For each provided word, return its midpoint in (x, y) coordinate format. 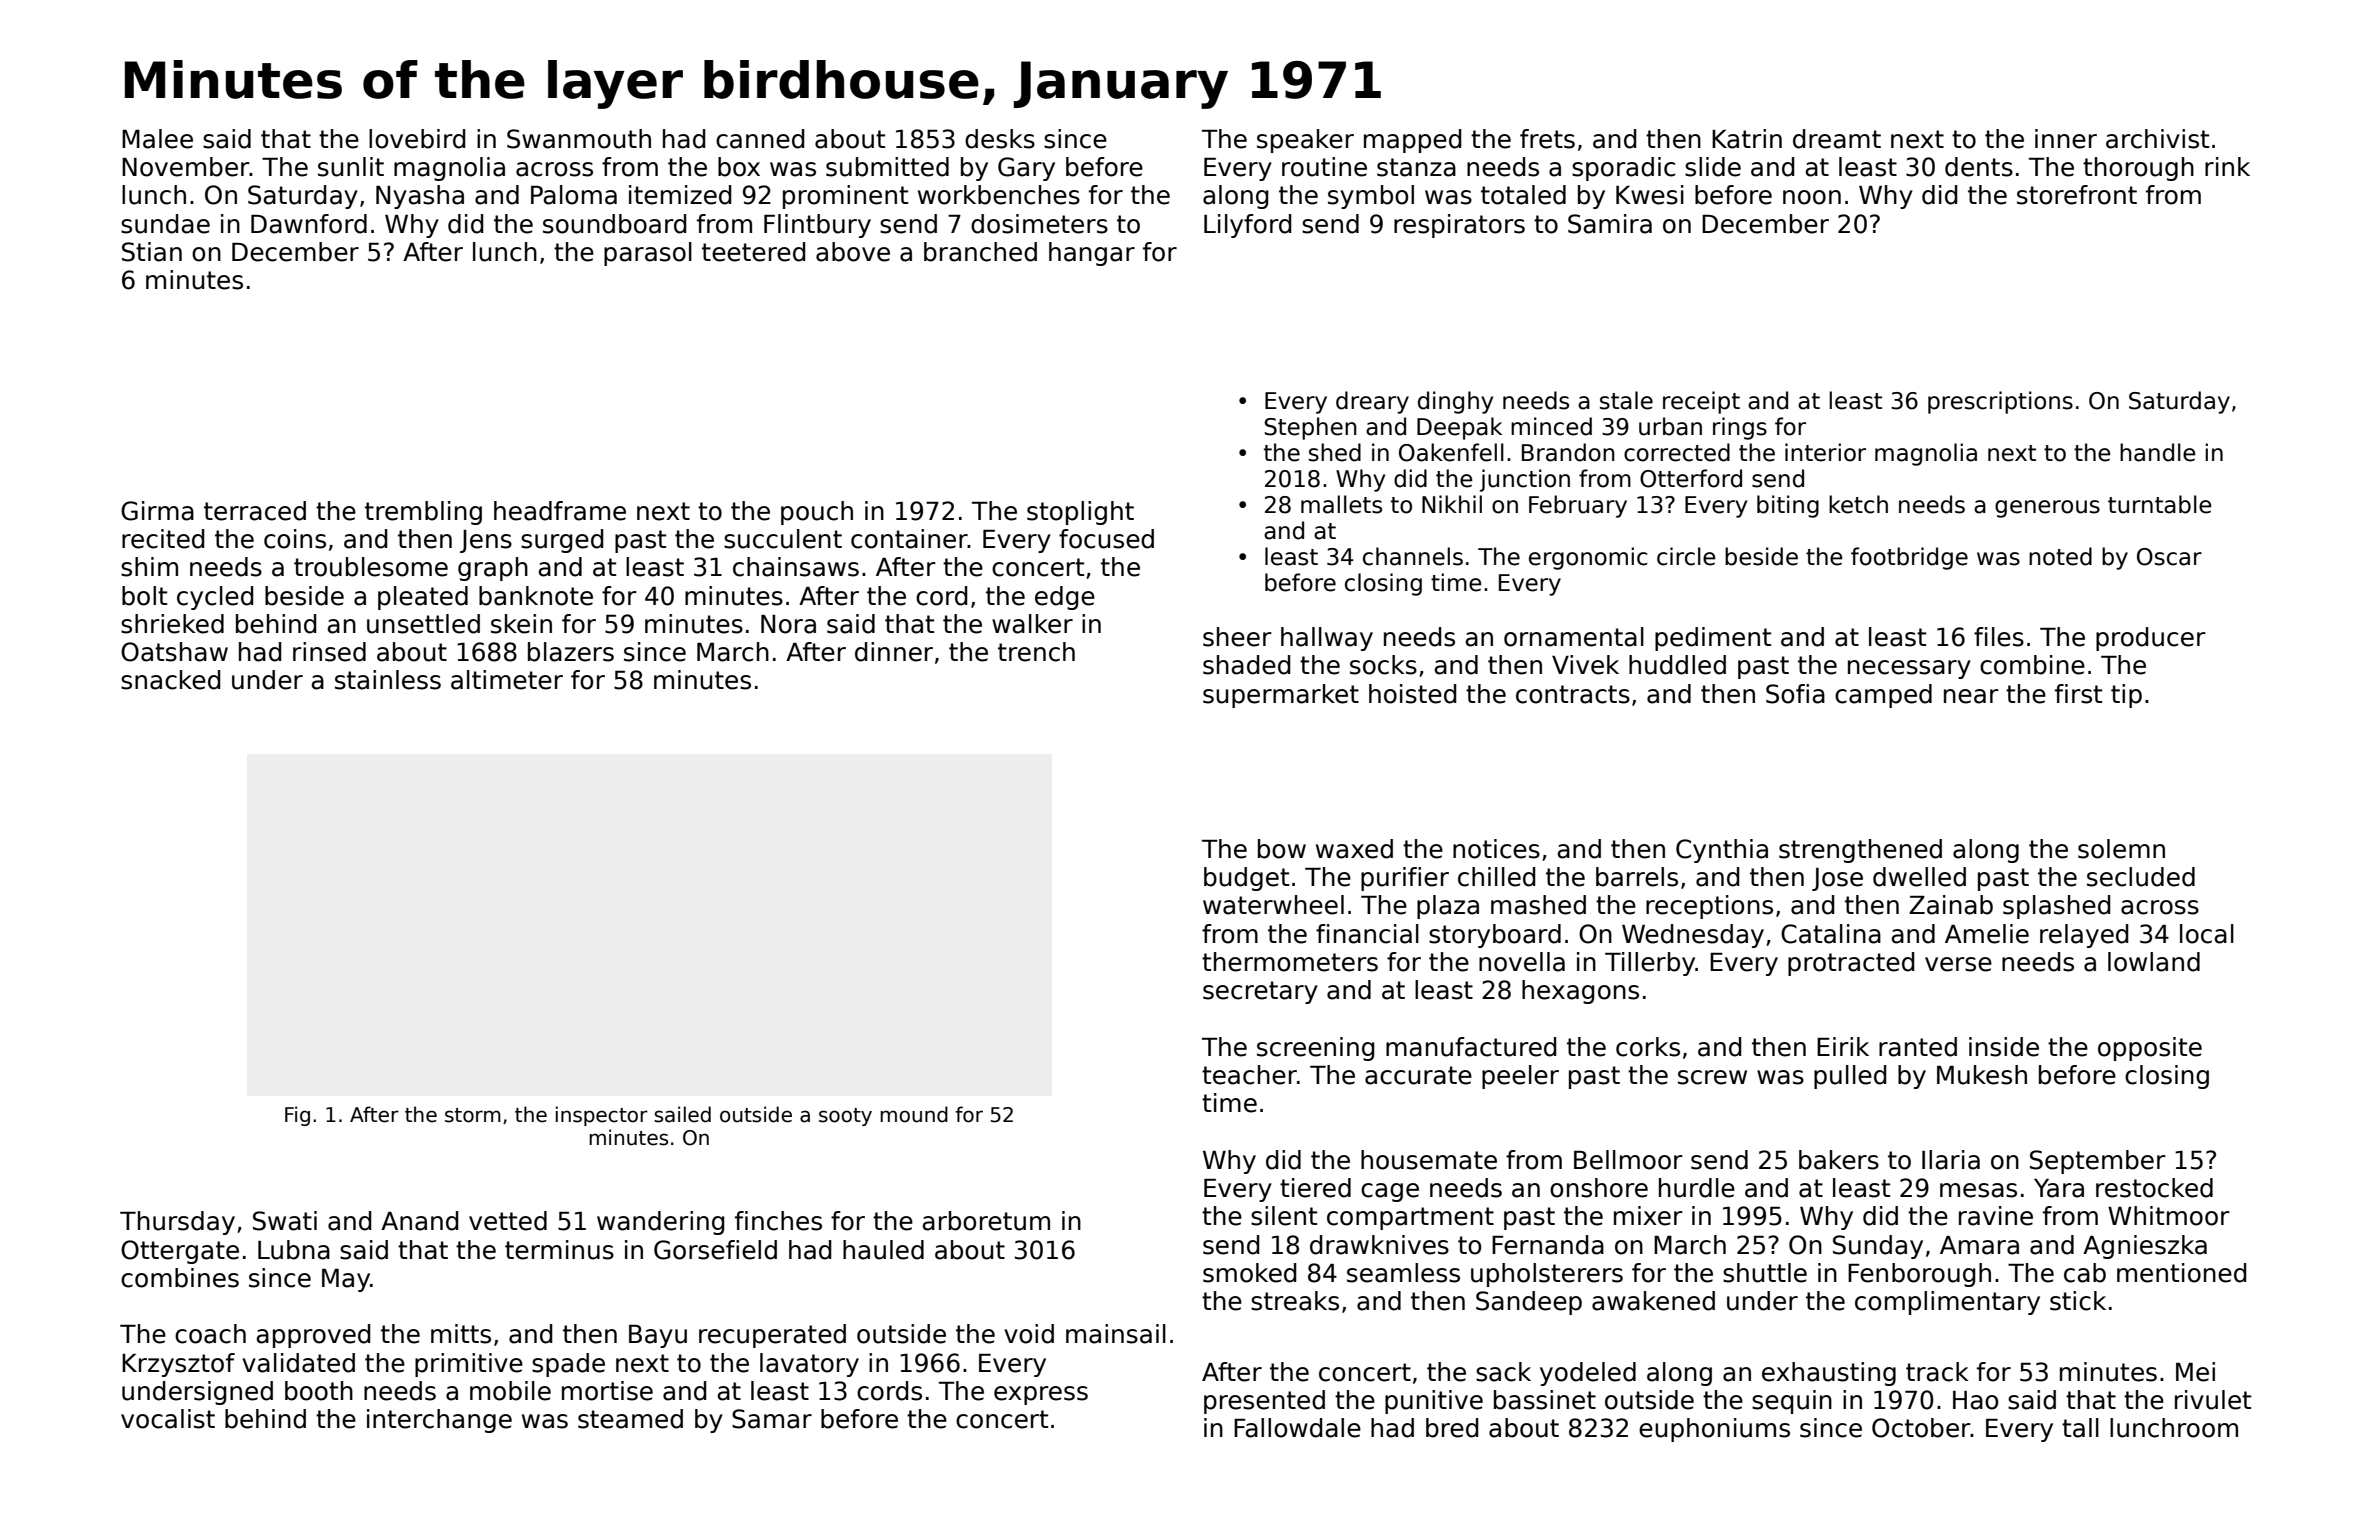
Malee (157, 139)
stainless (388, 680)
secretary (1260, 992)
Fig (297, 1116)
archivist (2157, 139)
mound (914, 1114)
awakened (1653, 1301)
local (2207, 934)
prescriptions (2000, 402)
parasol (648, 254)
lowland (2154, 962)
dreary (1372, 402)
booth (319, 1391)
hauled (883, 1250)
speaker (1305, 141)
